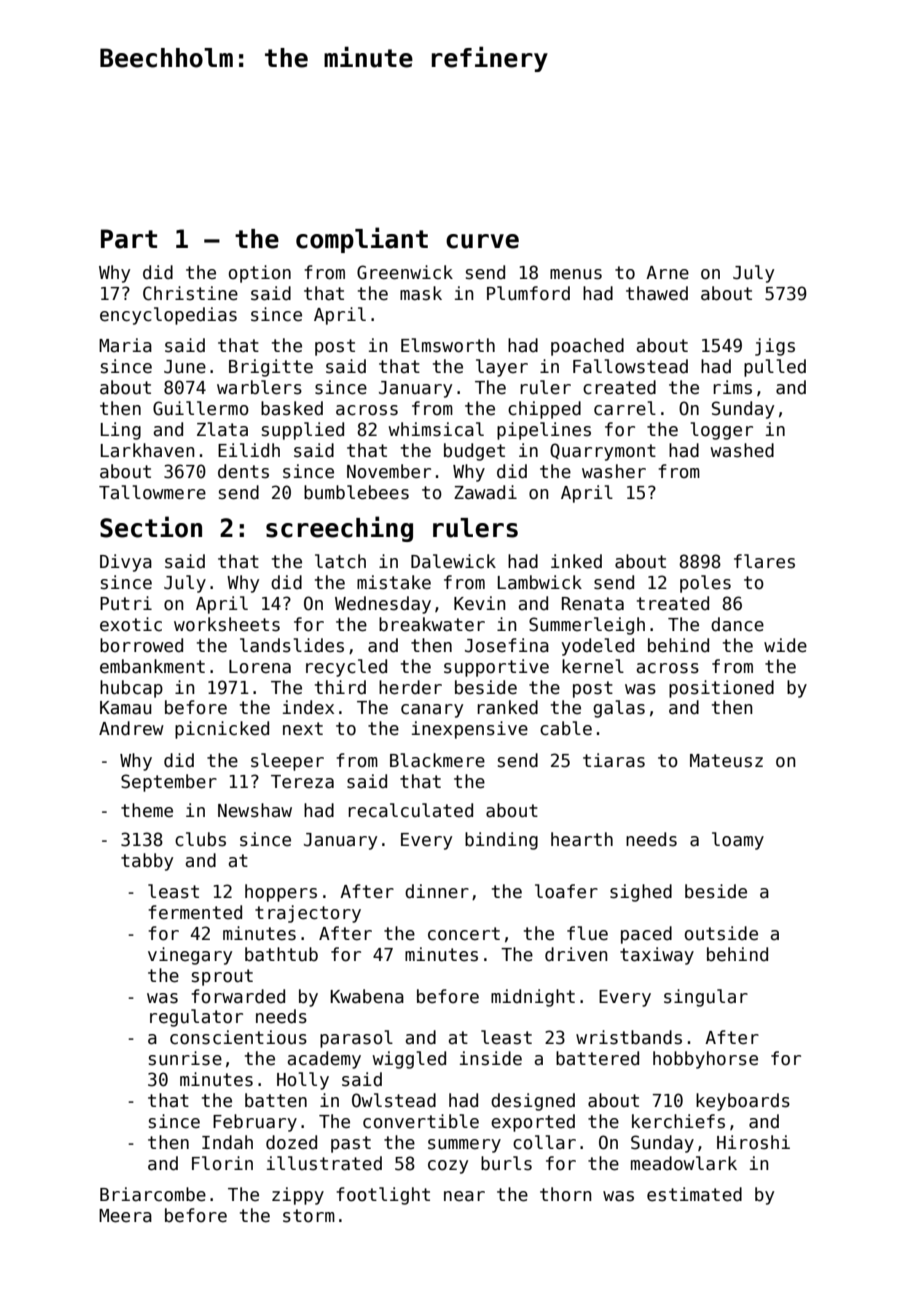 Image resolution: width=908 pixels, height=1316 pixels. Describe the element at coordinates (340, 561) in the page. I see `latch` at that location.
